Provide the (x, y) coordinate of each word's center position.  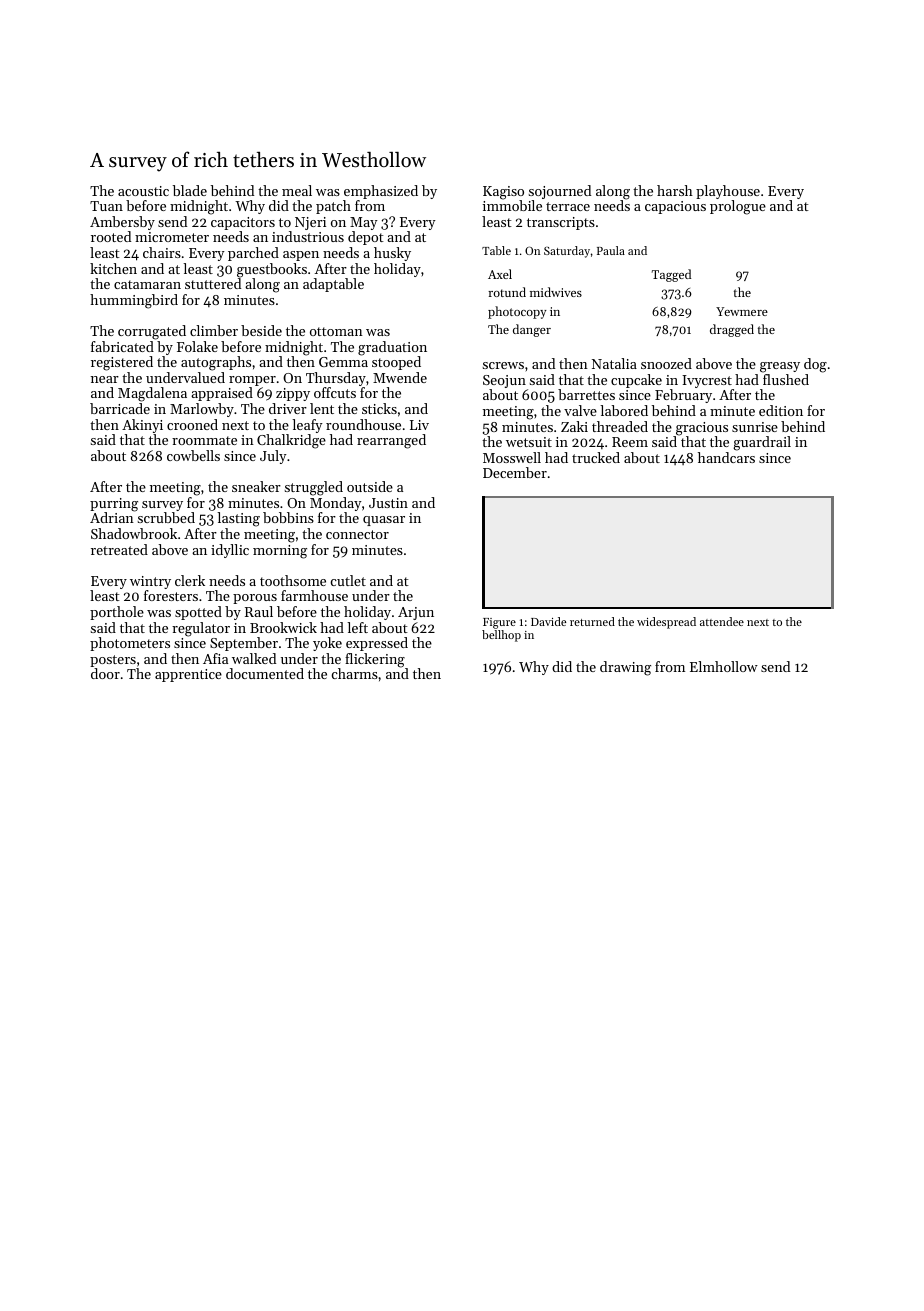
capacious (675, 207)
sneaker (256, 486)
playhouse (728, 192)
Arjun (416, 613)
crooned (192, 424)
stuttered (213, 283)
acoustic (143, 191)
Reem (630, 442)
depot (366, 238)
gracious (702, 429)
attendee (722, 621)
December (515, 472)
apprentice (188, 675)
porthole (117, 613)
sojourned (560, 192)
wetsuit (529, 442)
